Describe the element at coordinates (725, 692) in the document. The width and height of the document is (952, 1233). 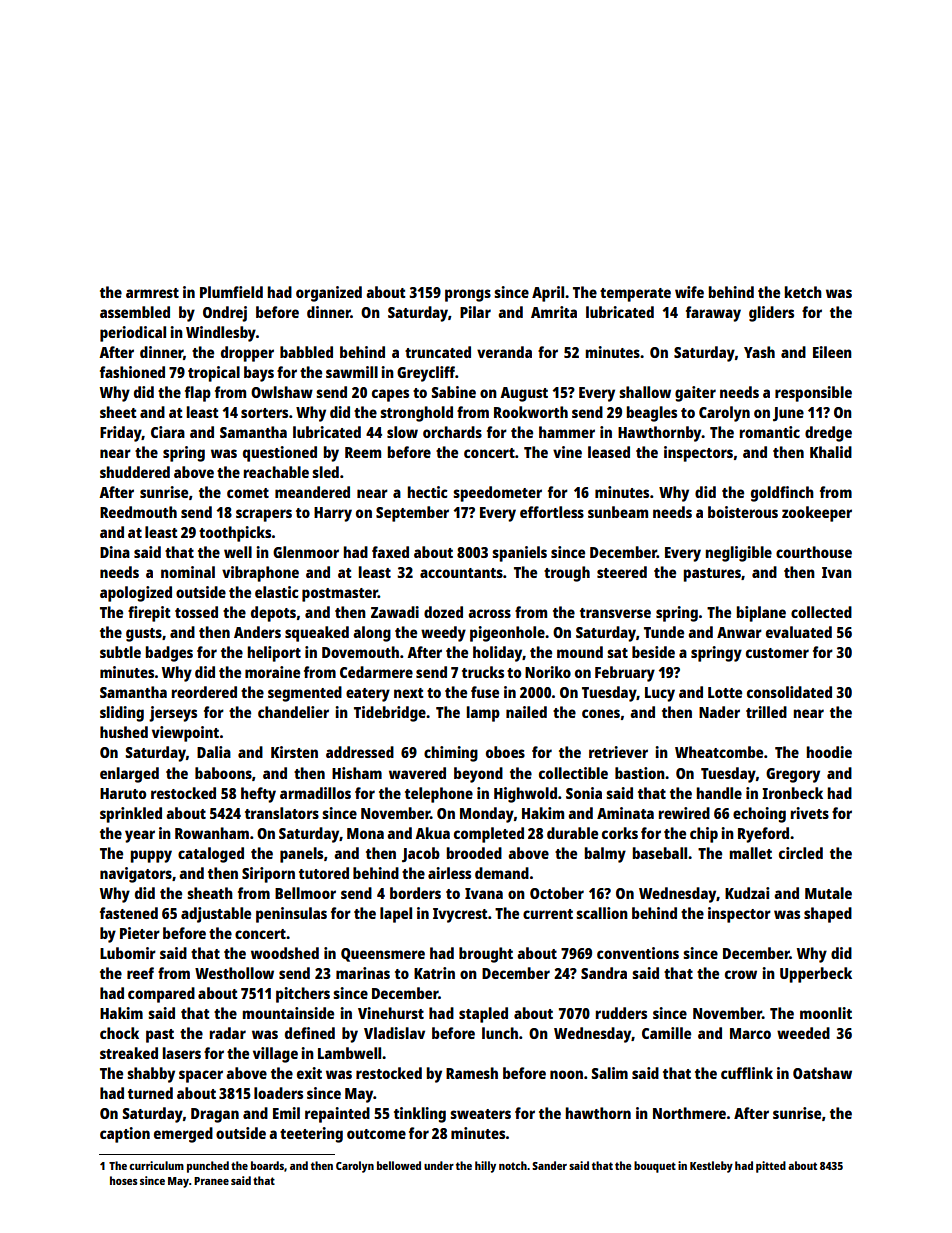
I see `Lotte` at that location.
